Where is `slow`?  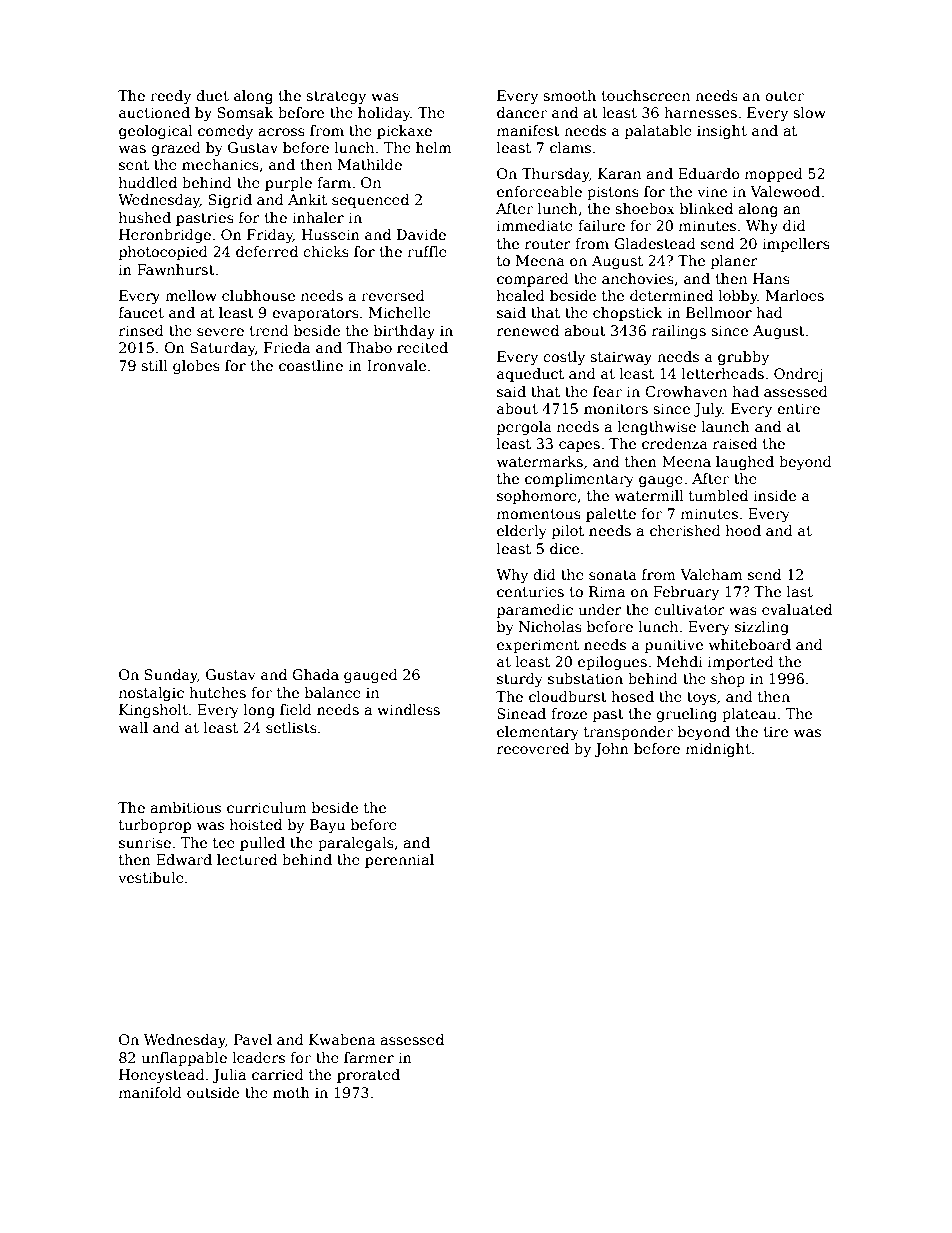 slow is located at coordinates (809, 112).
